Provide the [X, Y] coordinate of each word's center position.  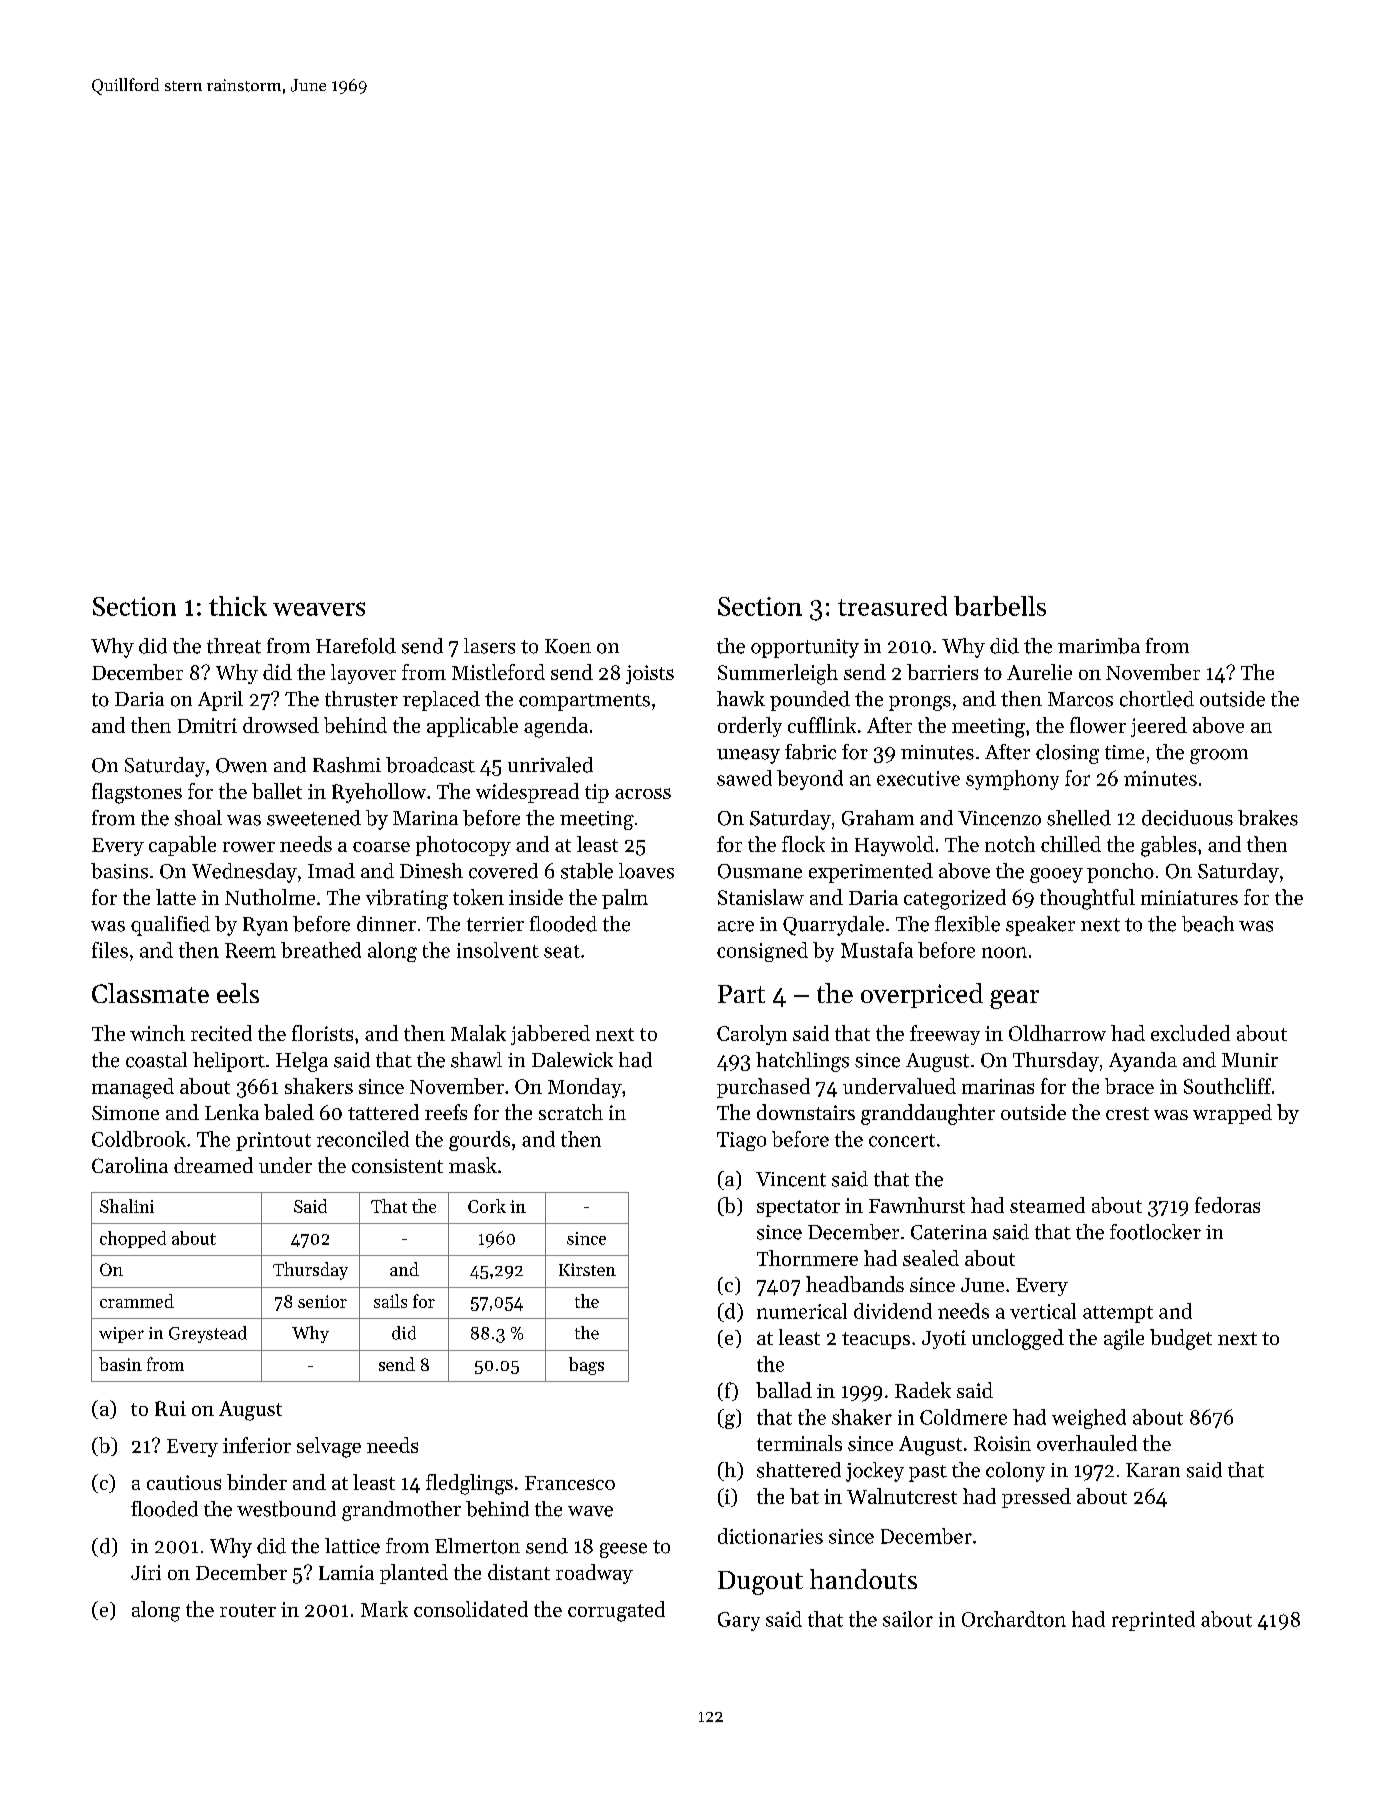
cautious [184, 1482]
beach [1208, 924]
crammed [137, 1301]
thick [238, 606]
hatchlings [802, 1062]
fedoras [1227, 1205]
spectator [798, 1208]
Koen [568, 646]
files [110, 950]
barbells [1000, 606]
